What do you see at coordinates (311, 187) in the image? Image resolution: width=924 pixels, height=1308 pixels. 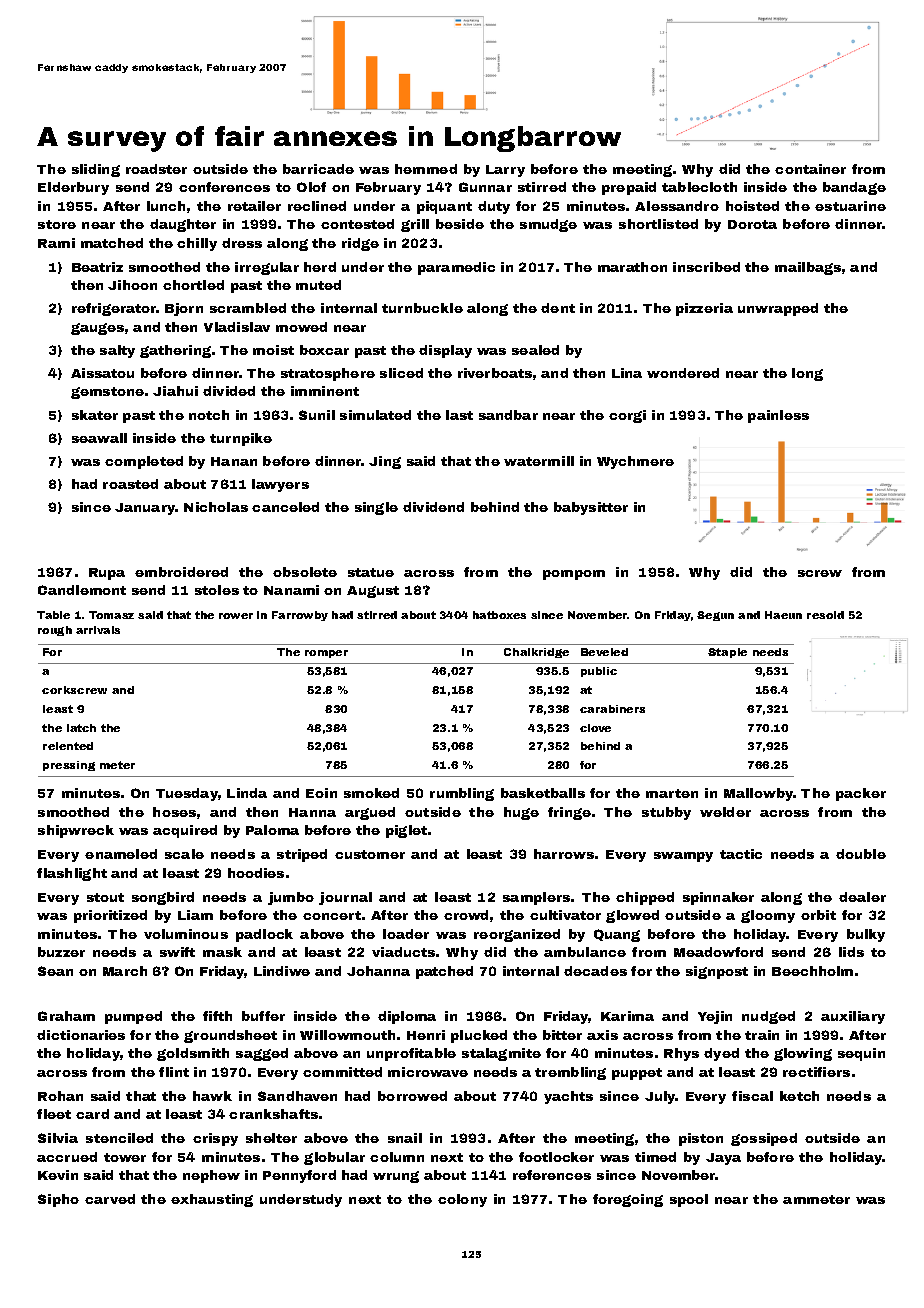 I see `Olof` at bounding box center [311, 187].
